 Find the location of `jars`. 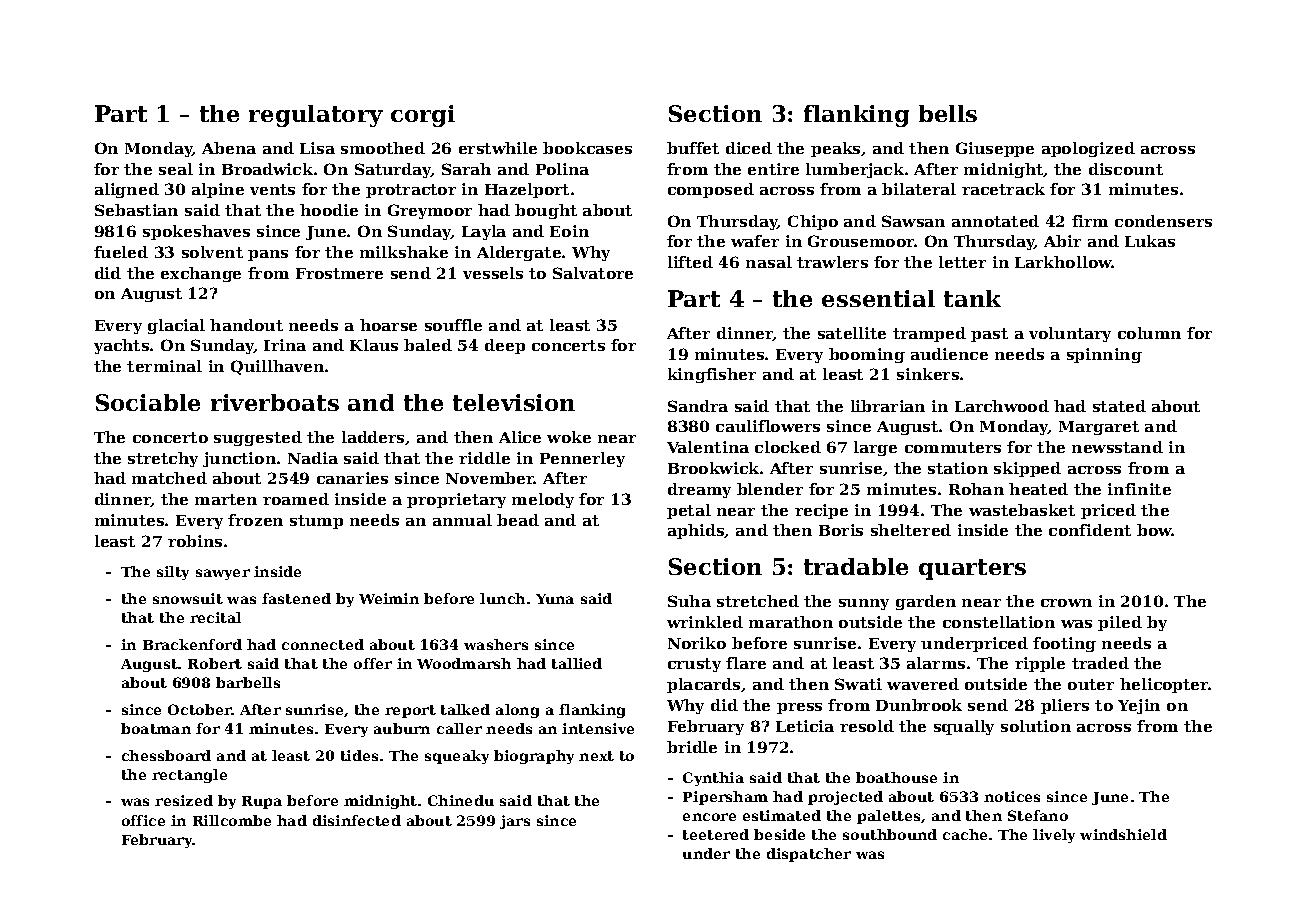

jars is located at coordinates (515, 822).
